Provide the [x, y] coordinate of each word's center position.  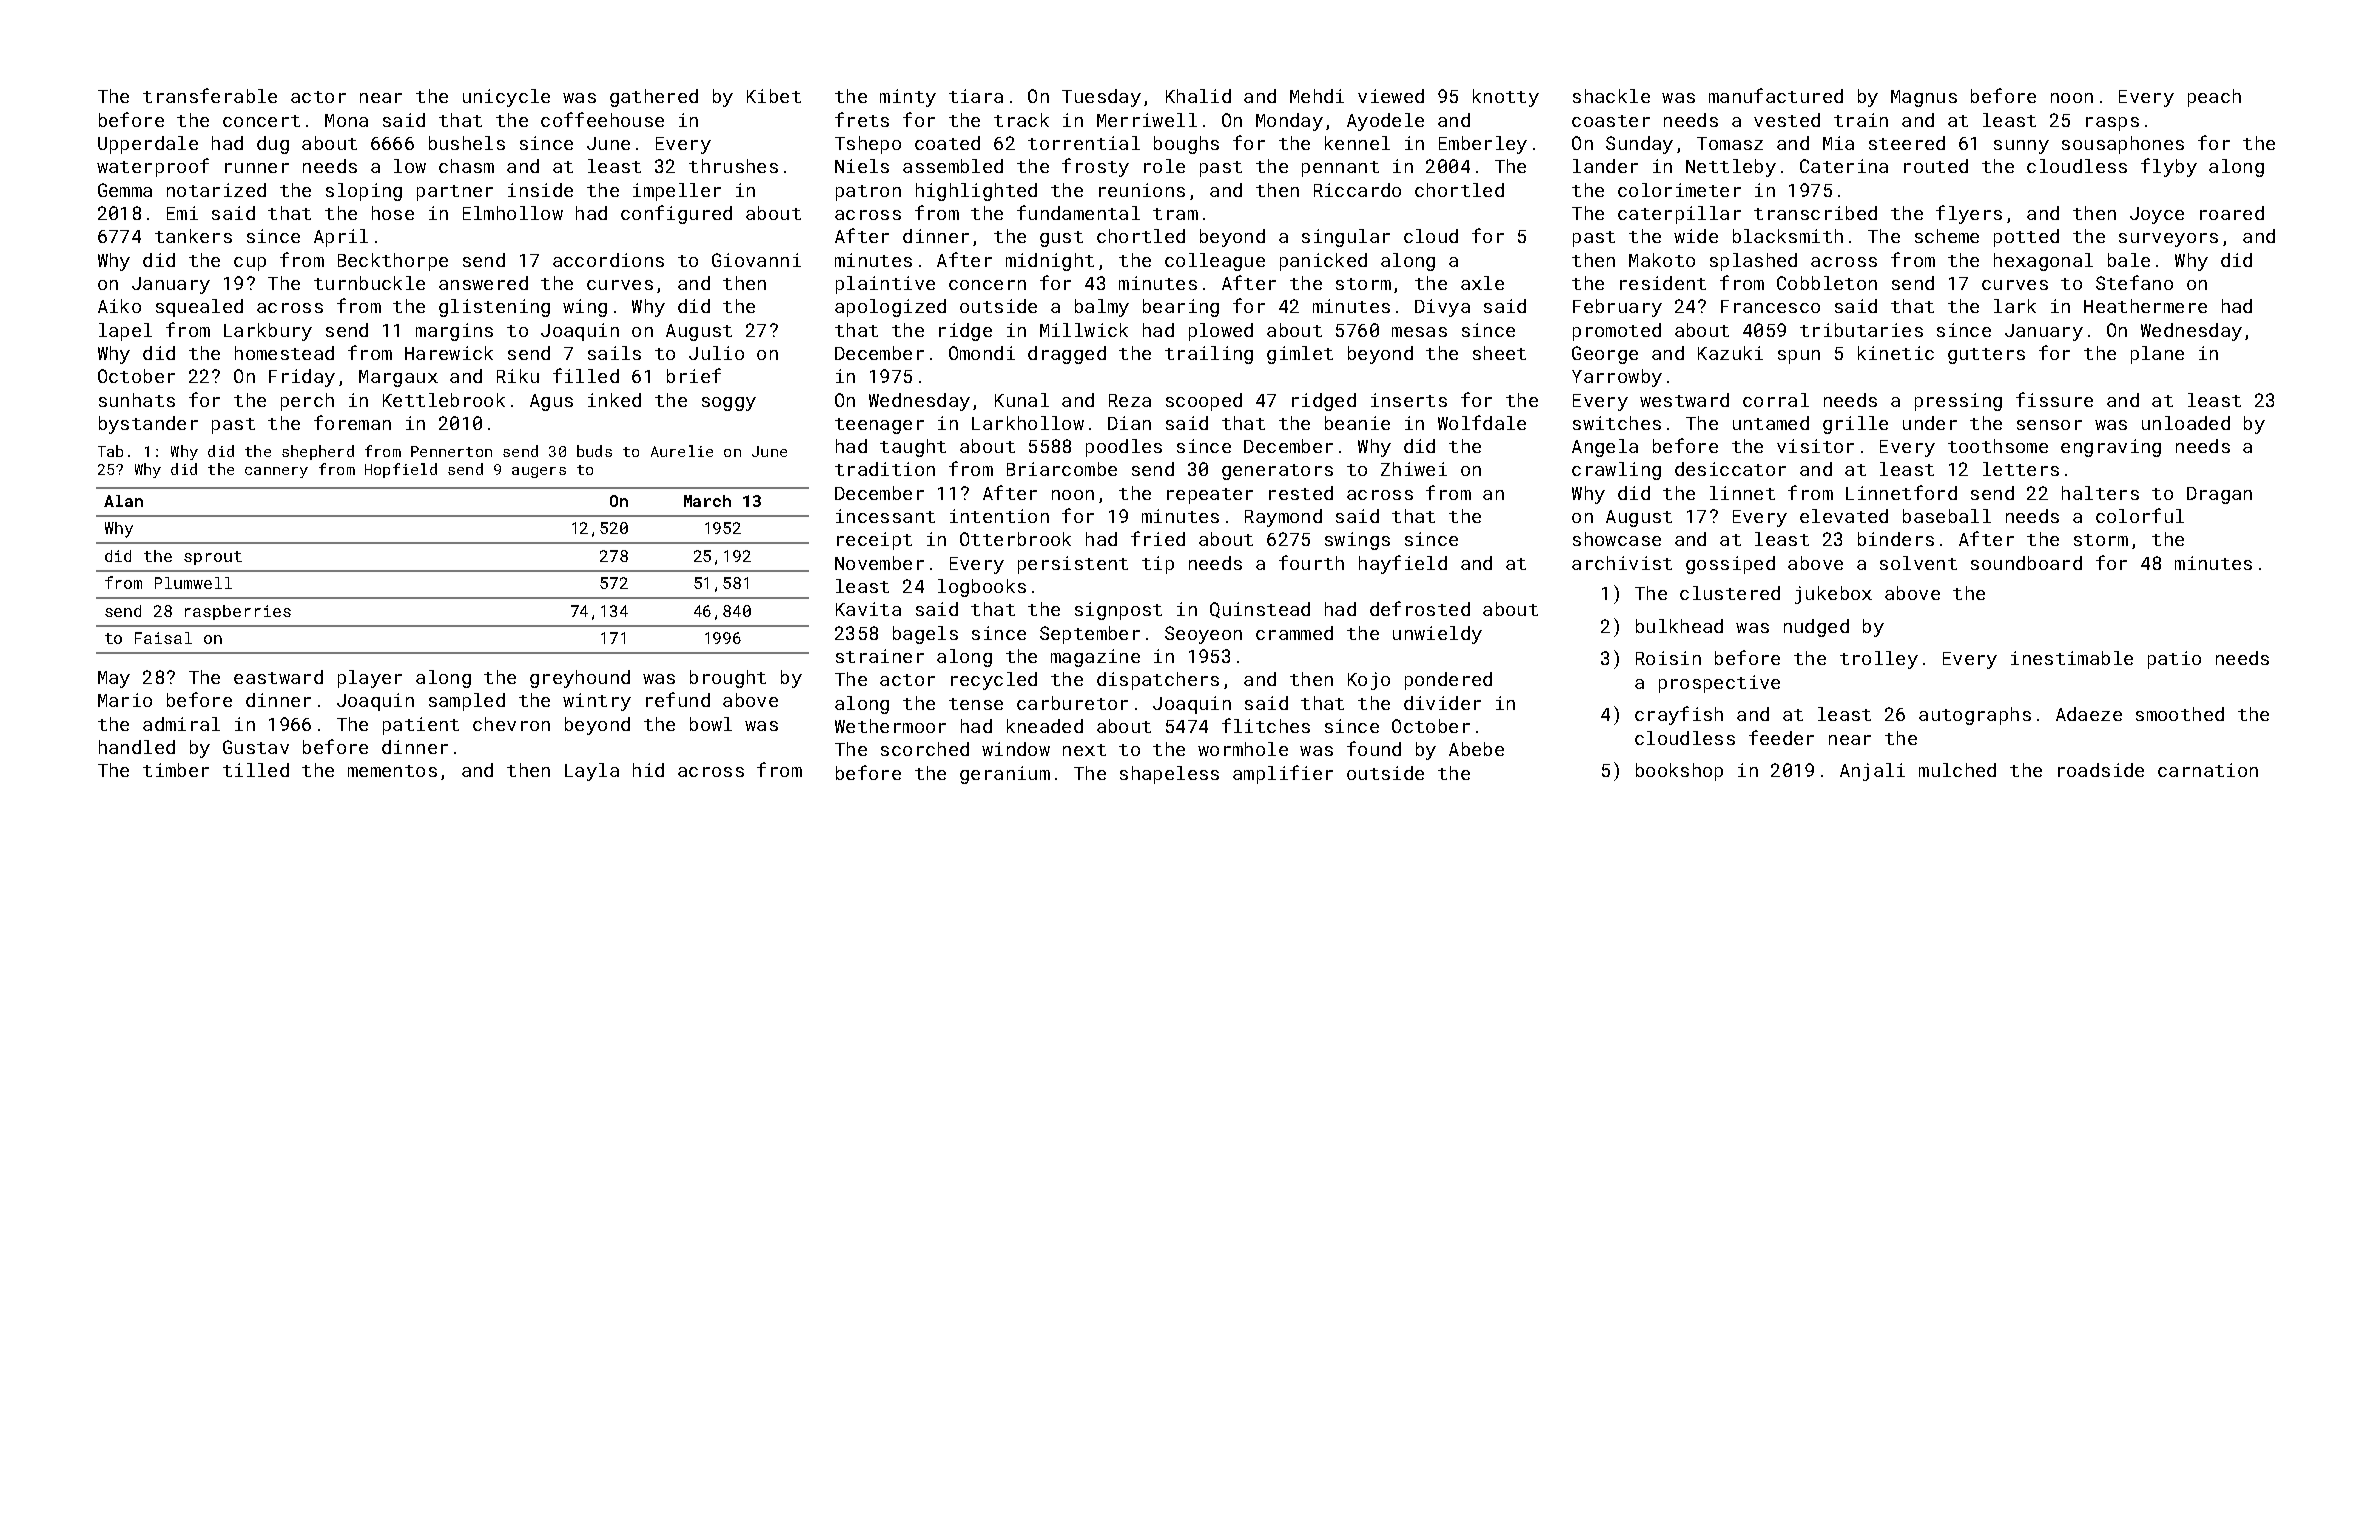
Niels [862, 166]
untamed [1771, 423]
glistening [494, 308]
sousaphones [2123, 145]
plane [2157, 355]
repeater [1210, 496]
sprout [213, 558]
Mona [346, 120]
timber [176, 770]
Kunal [1022, 400]
